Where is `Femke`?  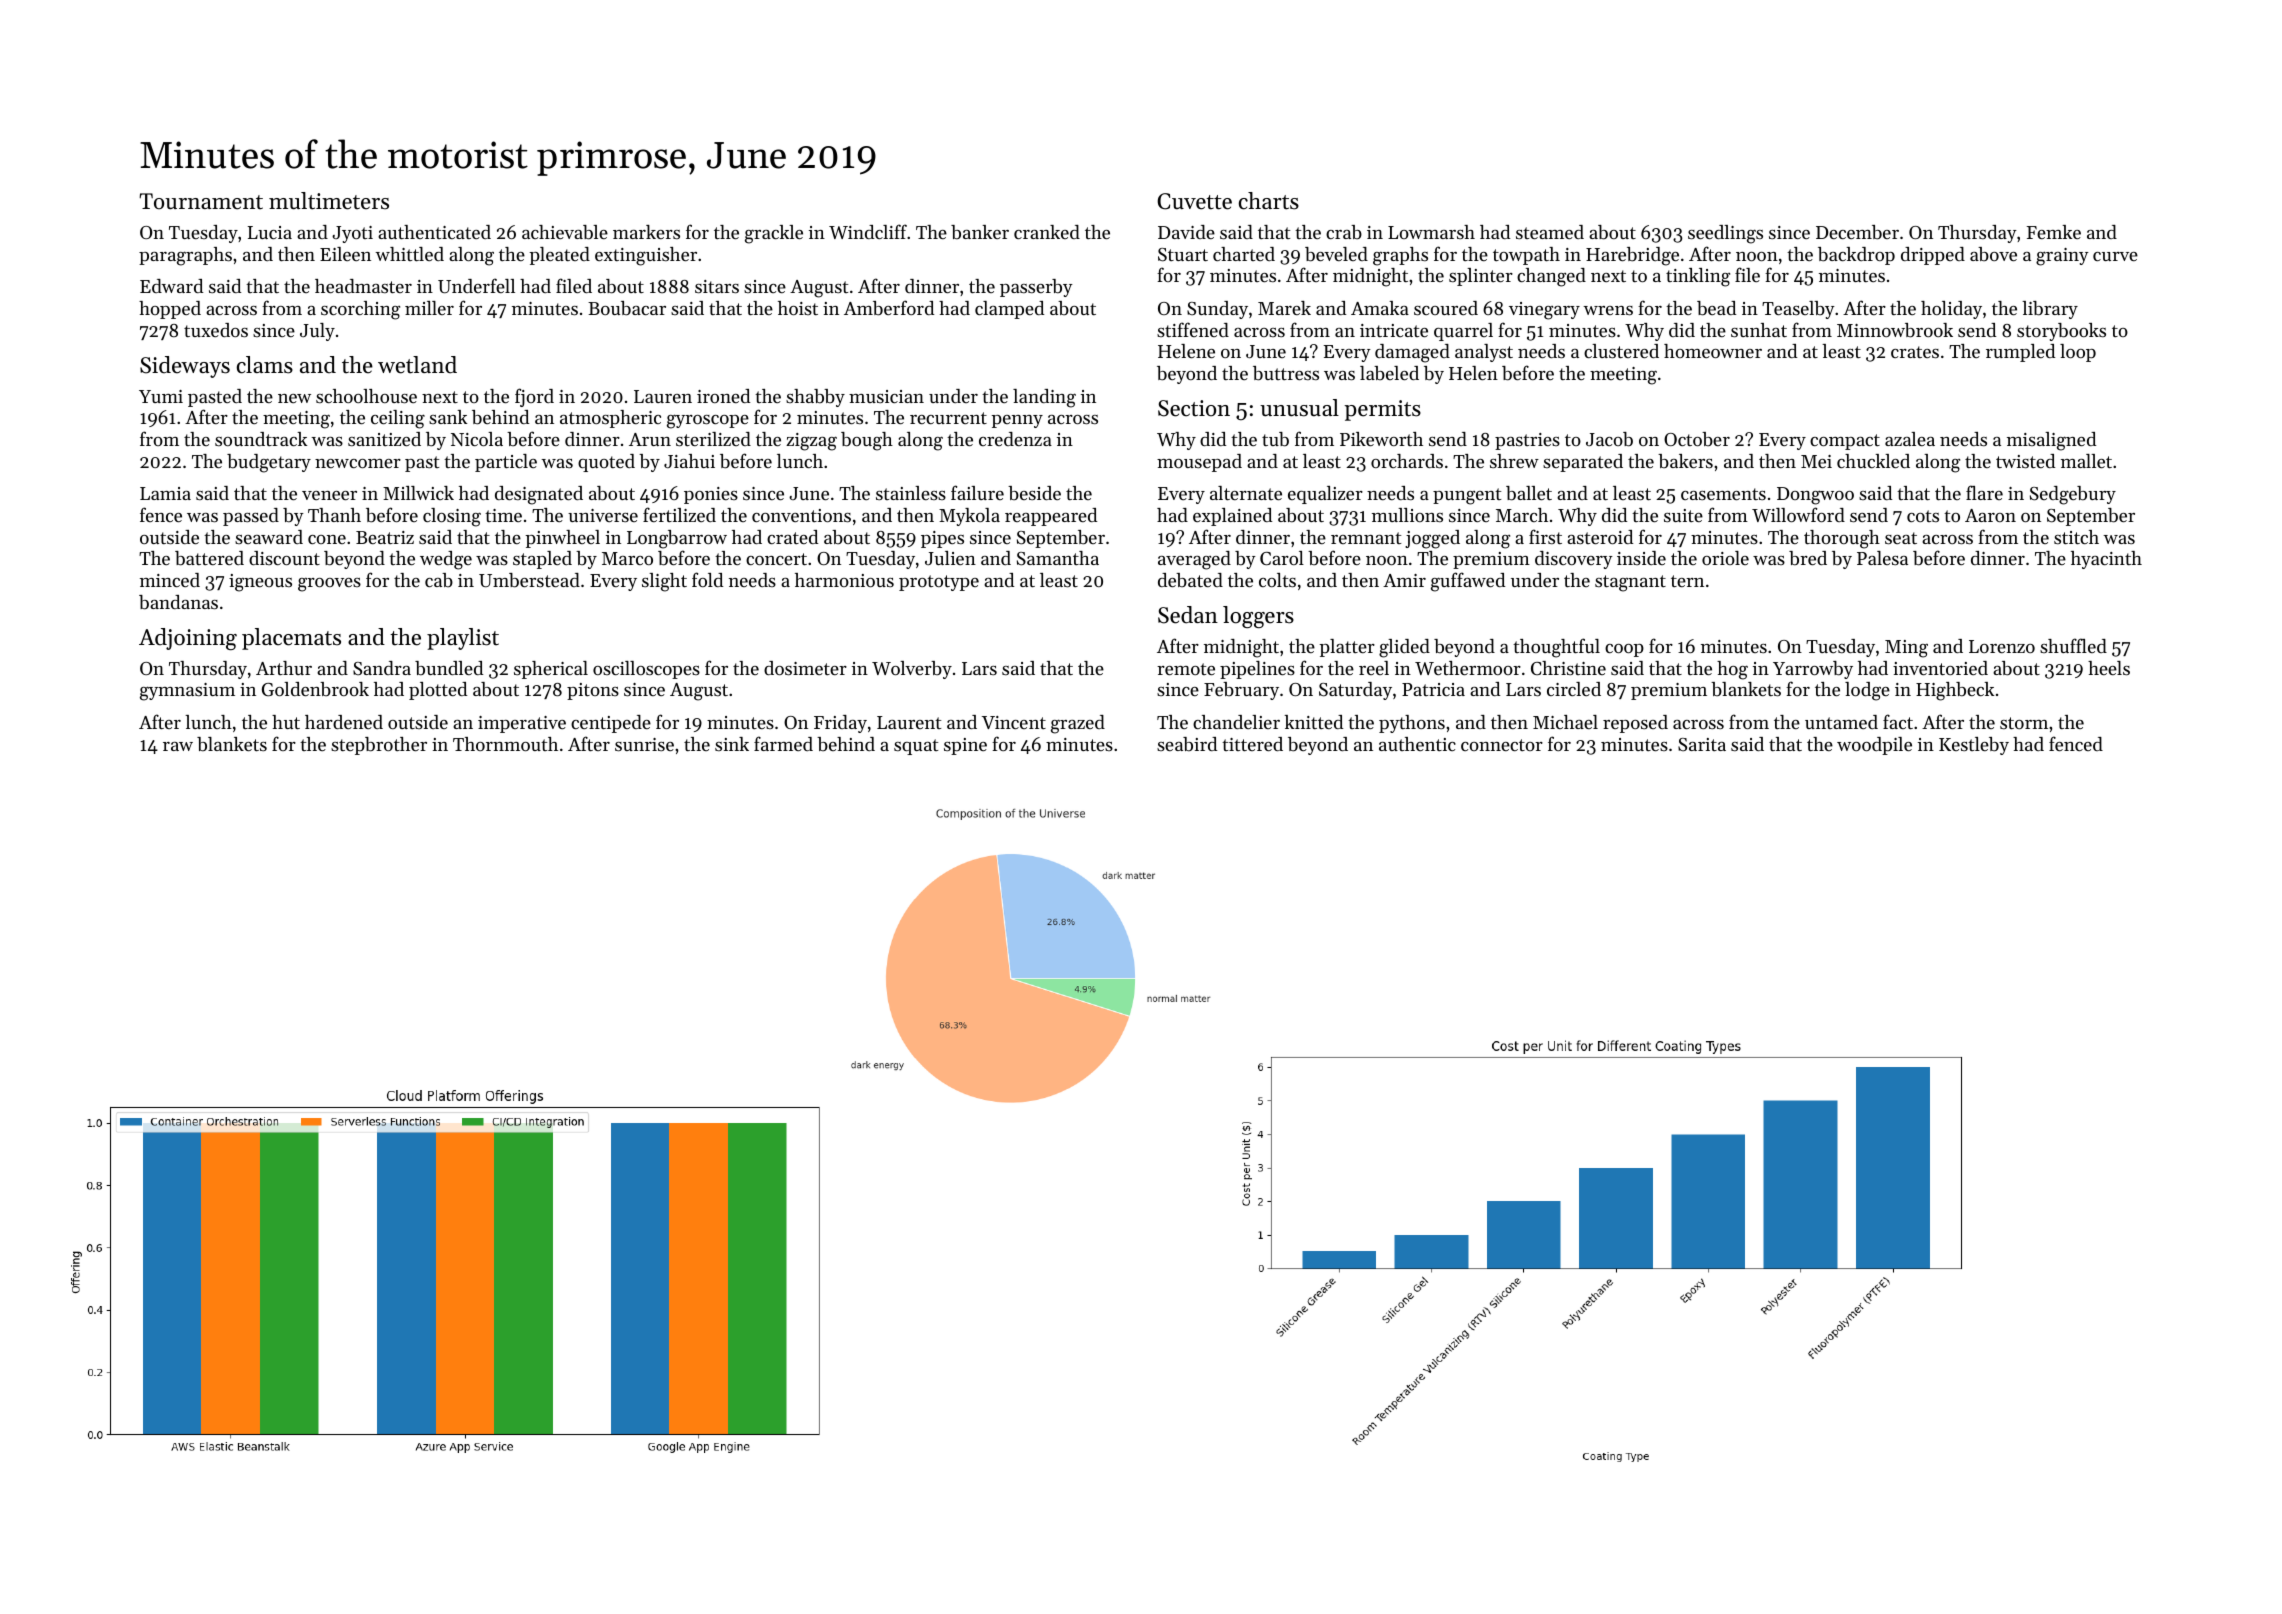 Femke is located at coordinates (2054, 232).
